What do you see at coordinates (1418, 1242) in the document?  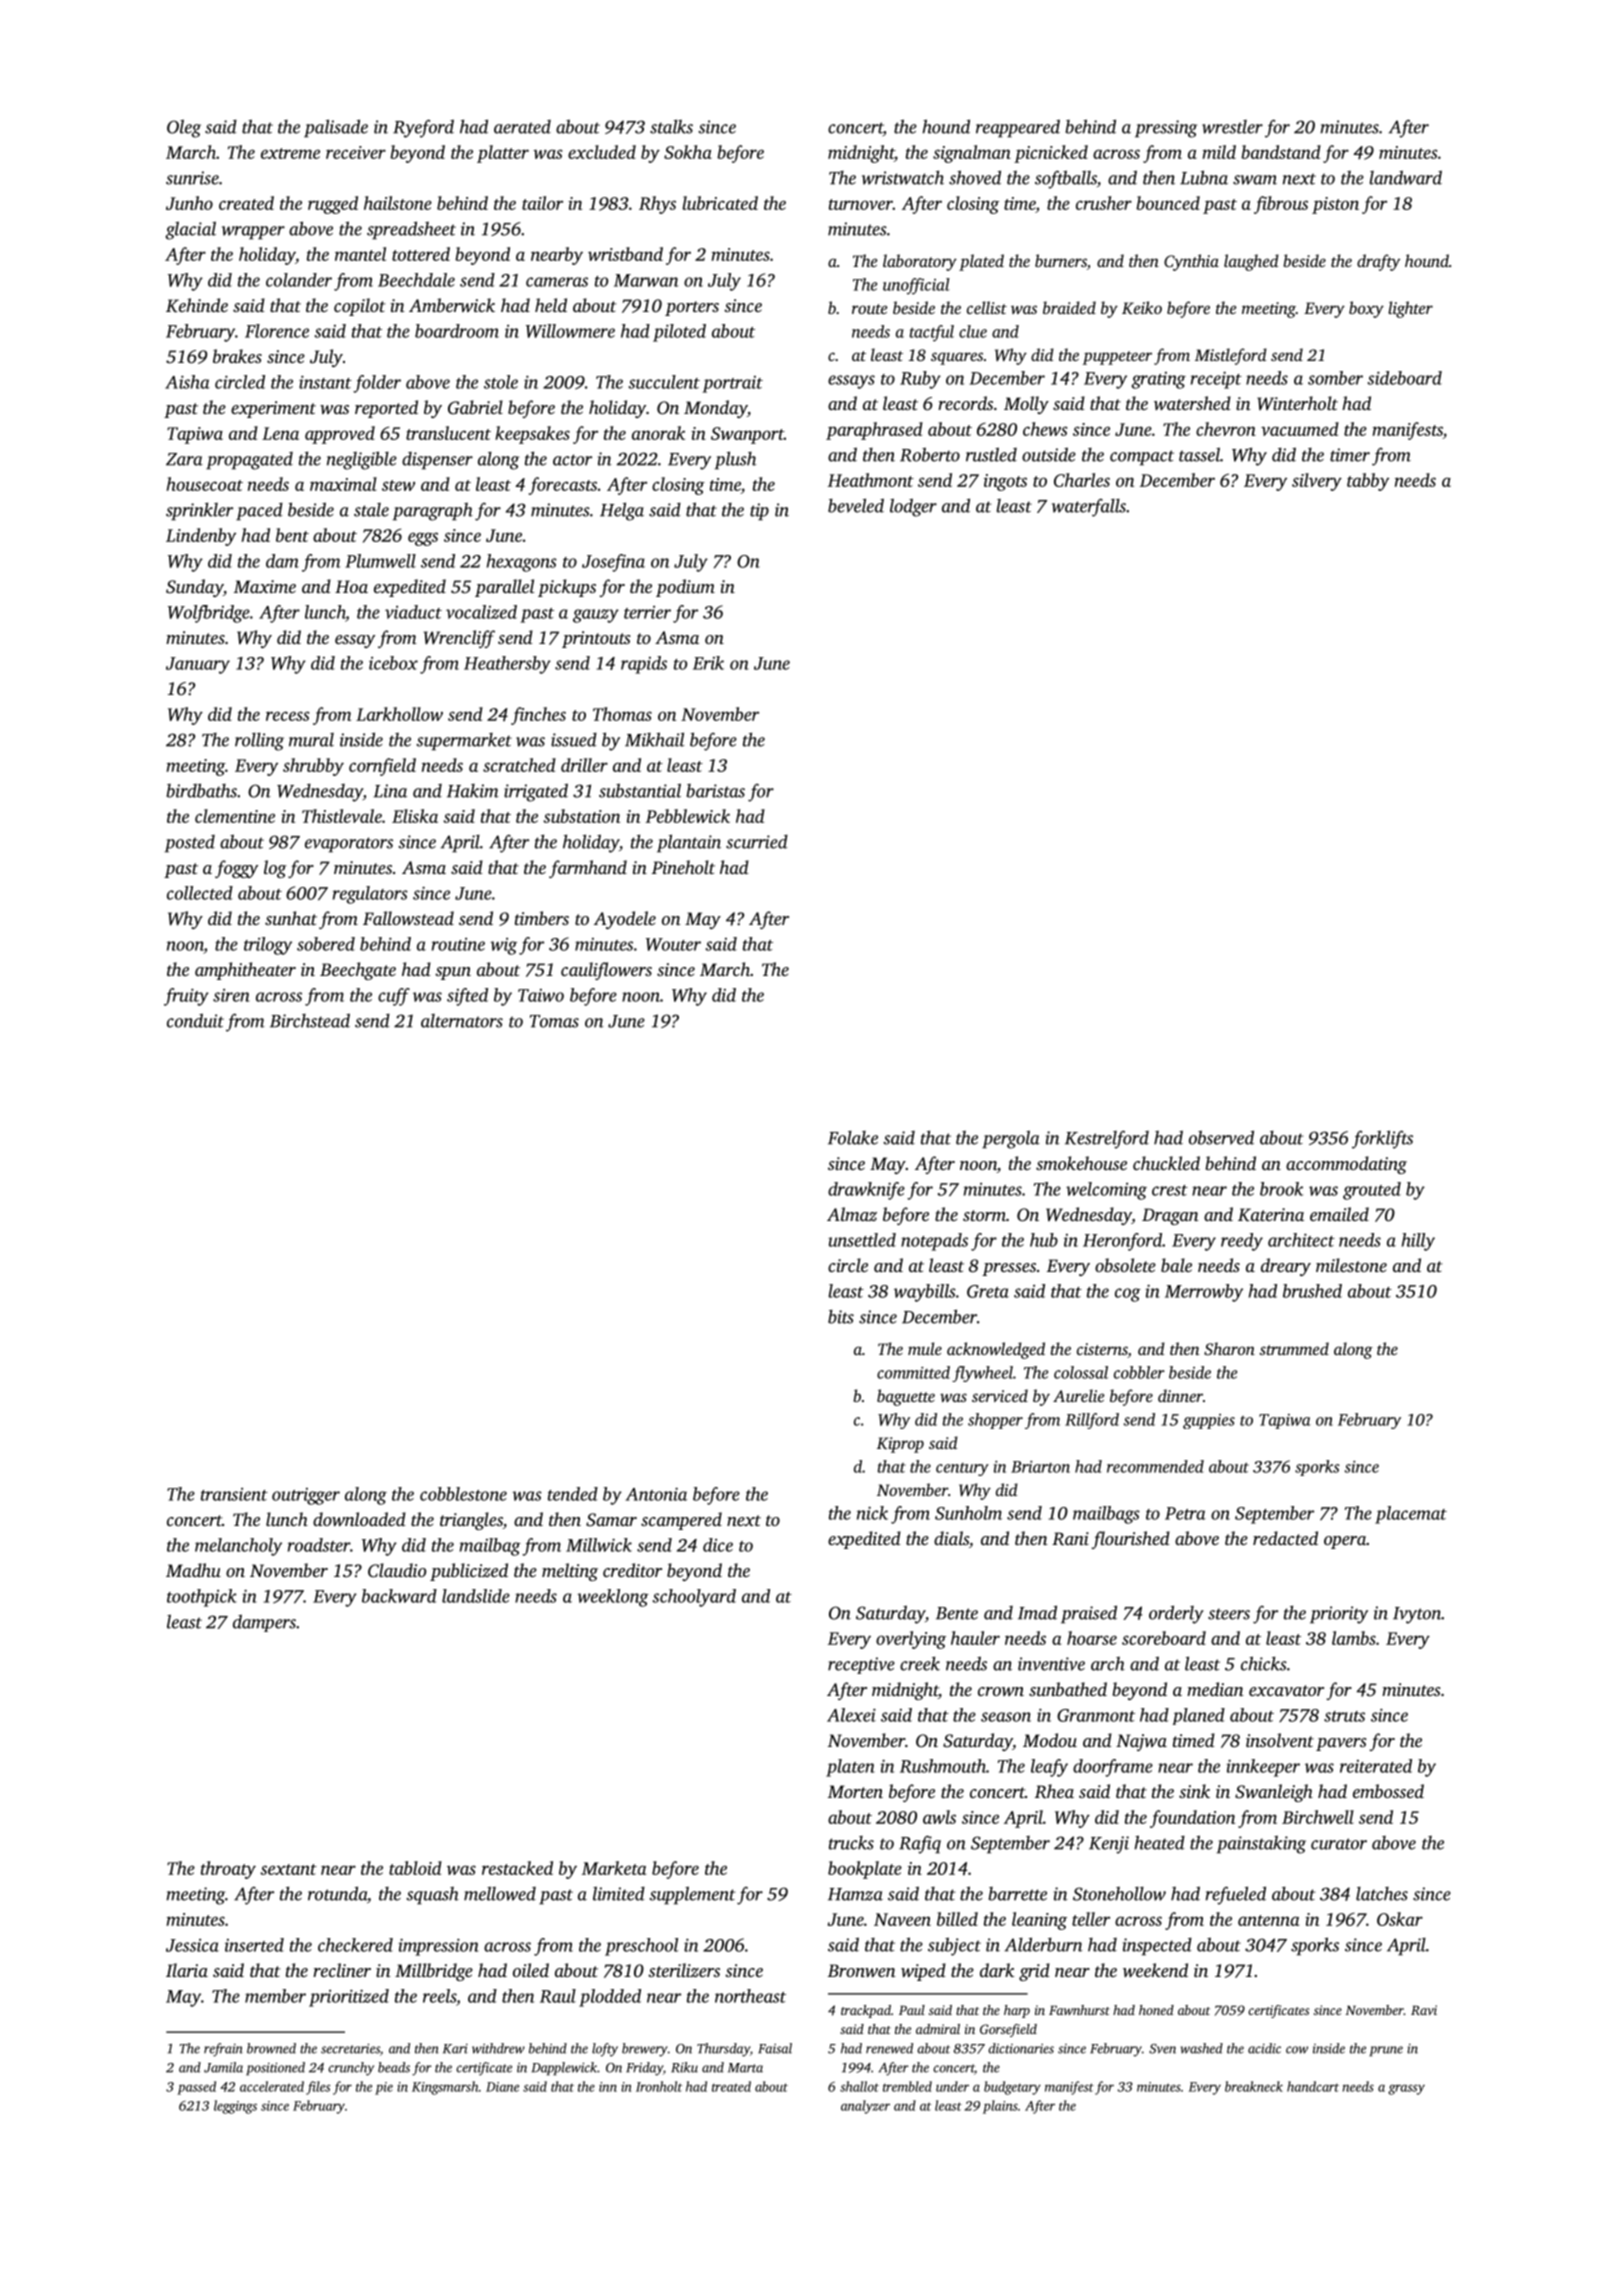 I see `hilly` at bounding box center [1418, 1242].
